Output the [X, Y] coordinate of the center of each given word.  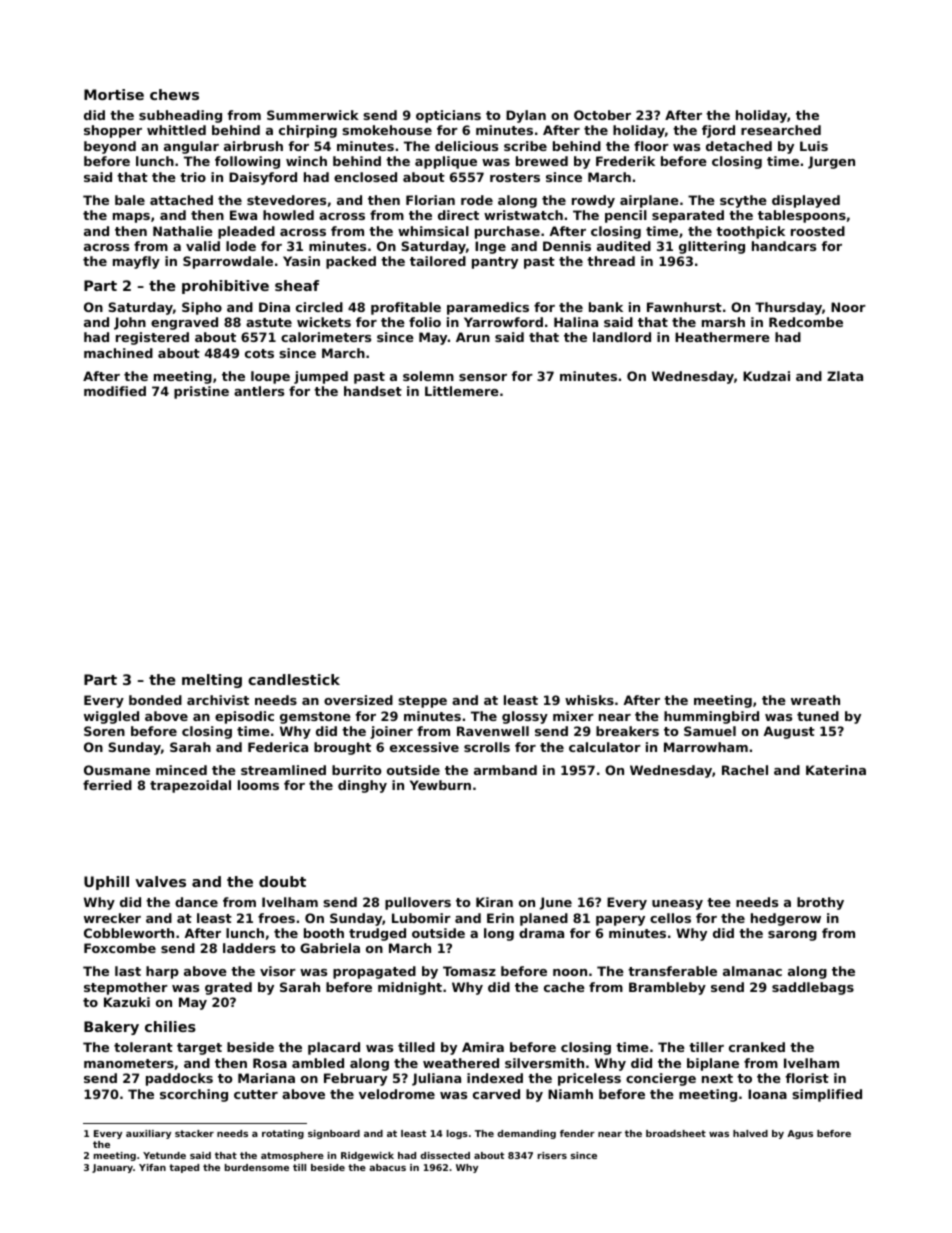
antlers [259, 391]
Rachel [745, 770]
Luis [814, 146]
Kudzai [766, 376]
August [789, 732]
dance [196, 902]
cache [564, 987]
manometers [129, 1063]
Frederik [625, 161]
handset [373, 391]
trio [193, 177]
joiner [391, 732]
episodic [244, 717]
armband [505, 770]
